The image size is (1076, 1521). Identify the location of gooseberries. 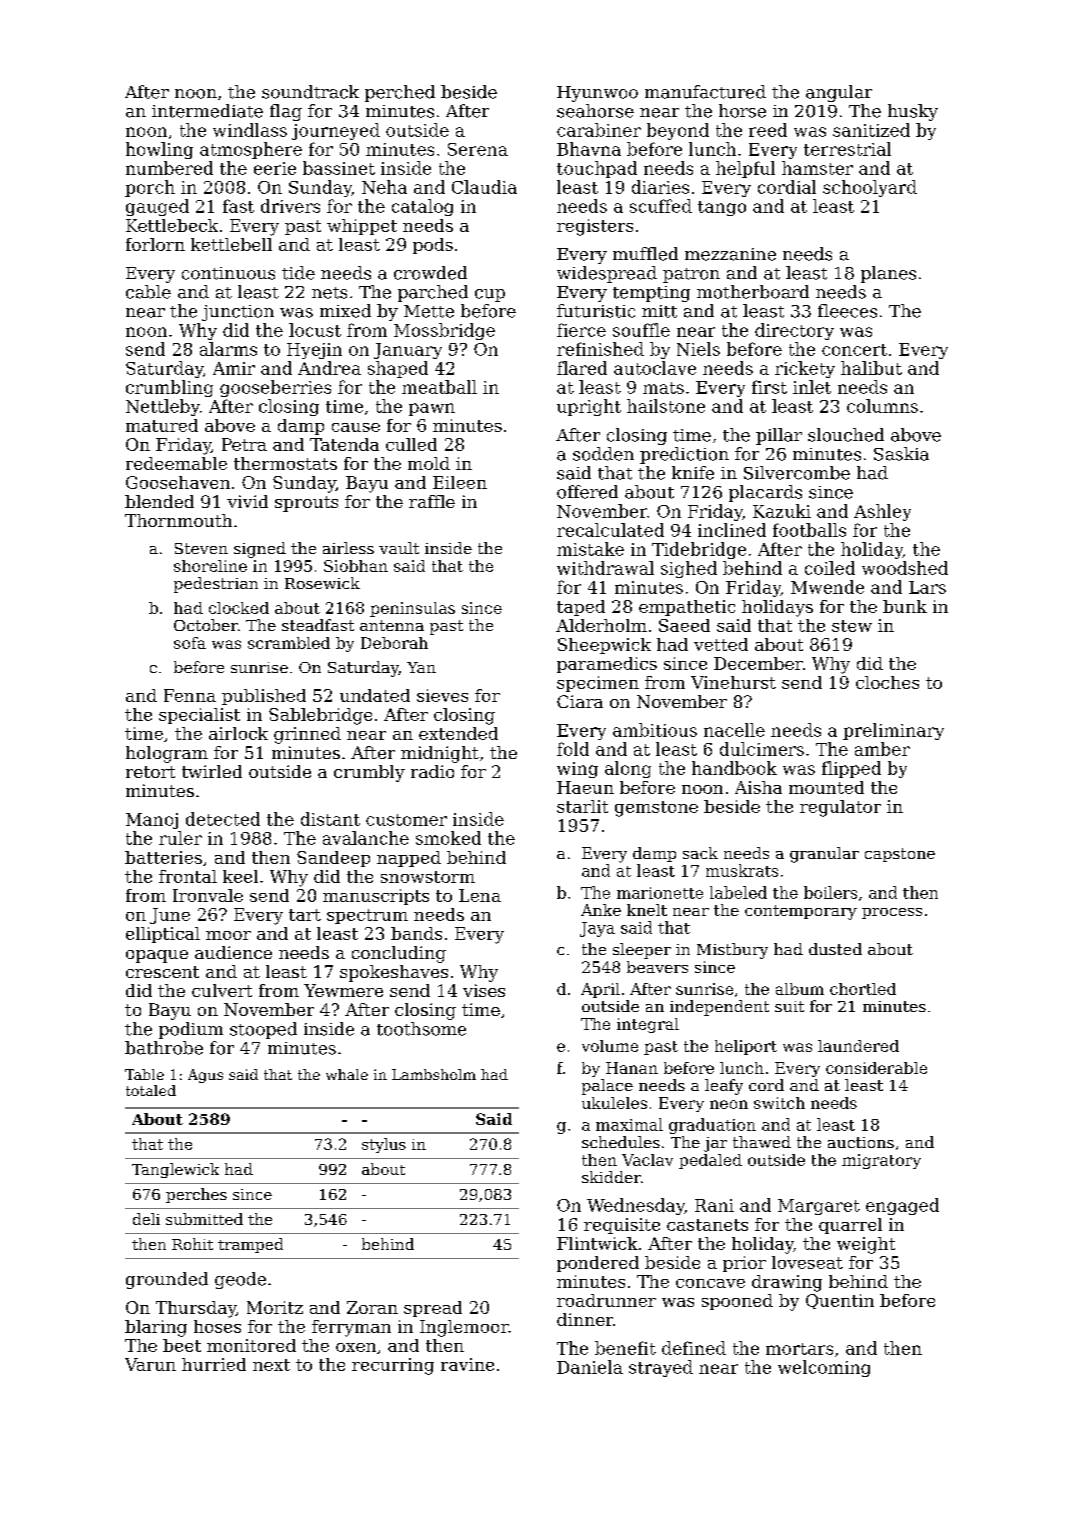
(275, 388).
